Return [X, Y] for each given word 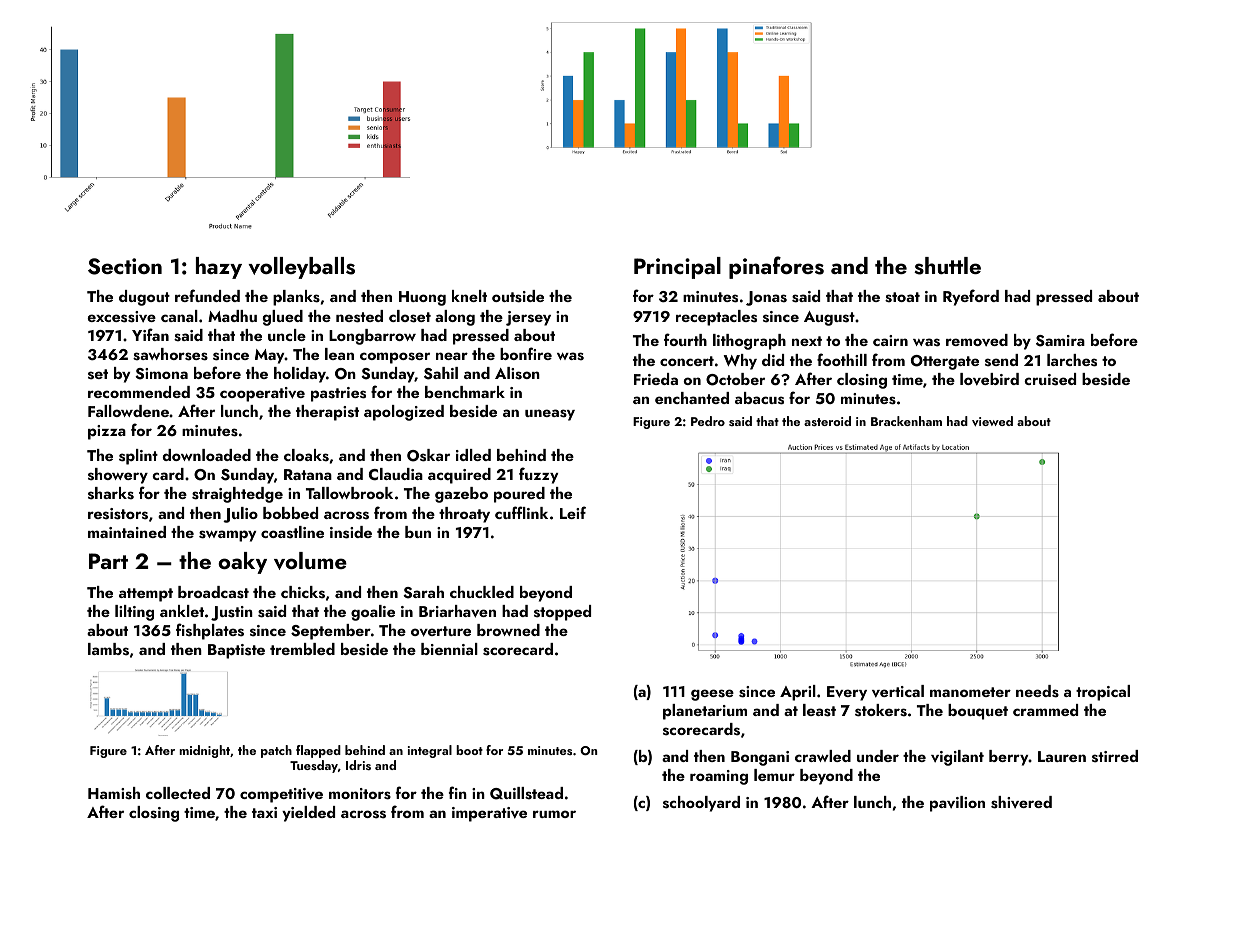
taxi [264, 812]
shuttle [947, 266]
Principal [677, 268]
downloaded [207, 455]
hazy [219, 268]
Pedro [708, 421]
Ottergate [945, 362]
